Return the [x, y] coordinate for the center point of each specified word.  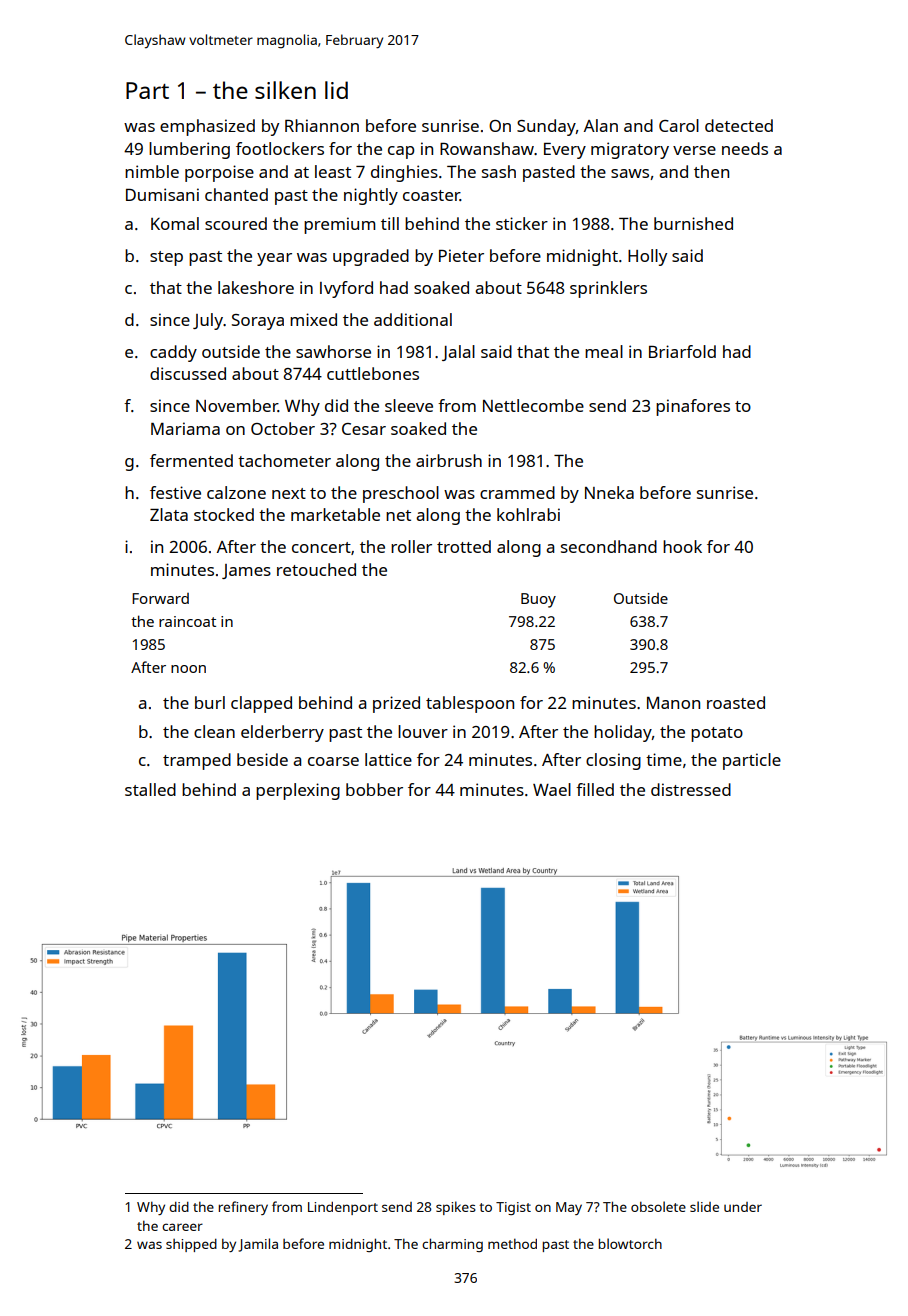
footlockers [280, 148]
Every [565, 151]
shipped [191, 1245]
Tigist [513, 1208]
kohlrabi [528, 514]
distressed [691, 789]
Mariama [185, 428]
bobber [374, 789]
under [743, 1207]
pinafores [693, 407]
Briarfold [682, 351]
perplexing [298, 791]
